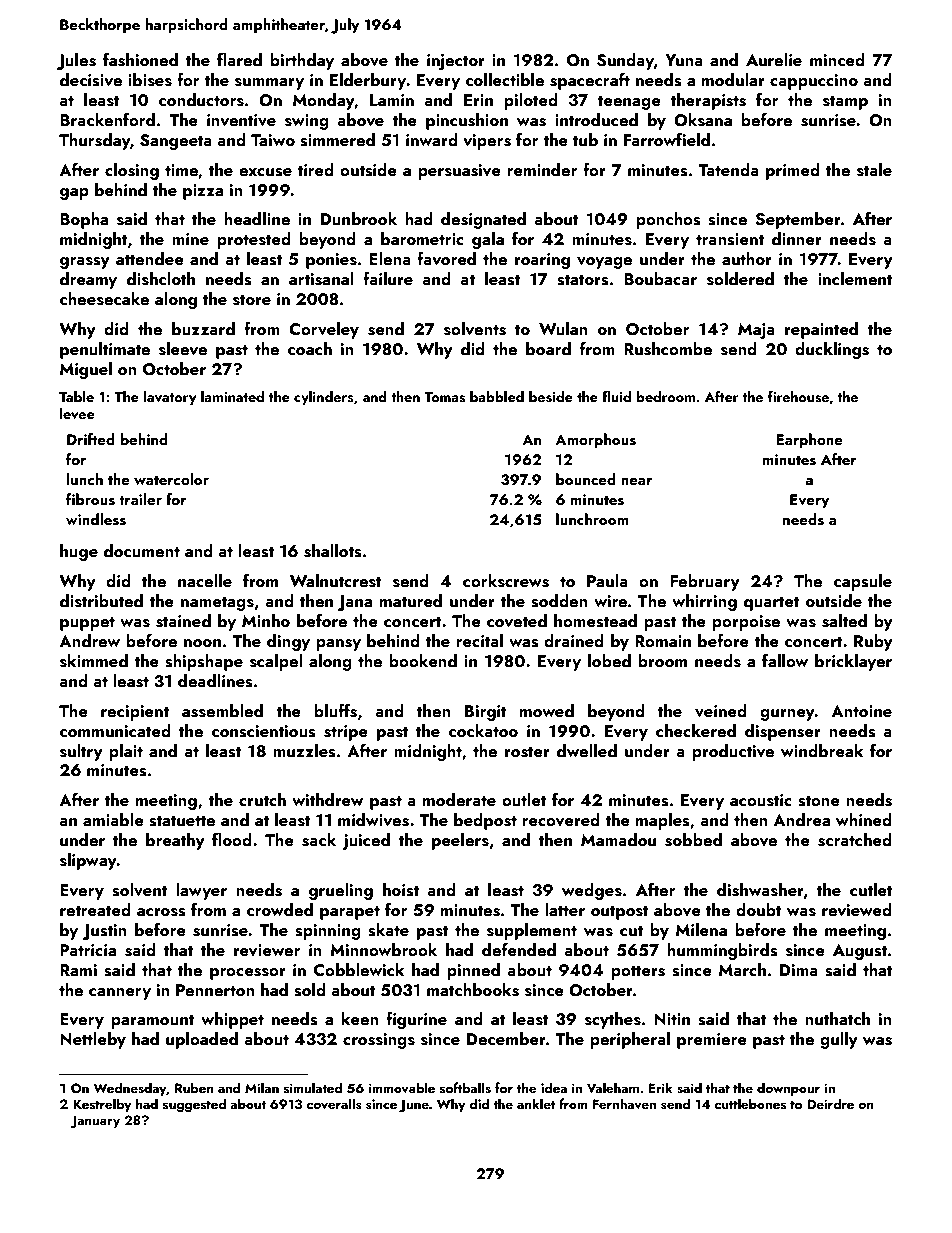  I want to click on lawyer, so click(201, 891).
